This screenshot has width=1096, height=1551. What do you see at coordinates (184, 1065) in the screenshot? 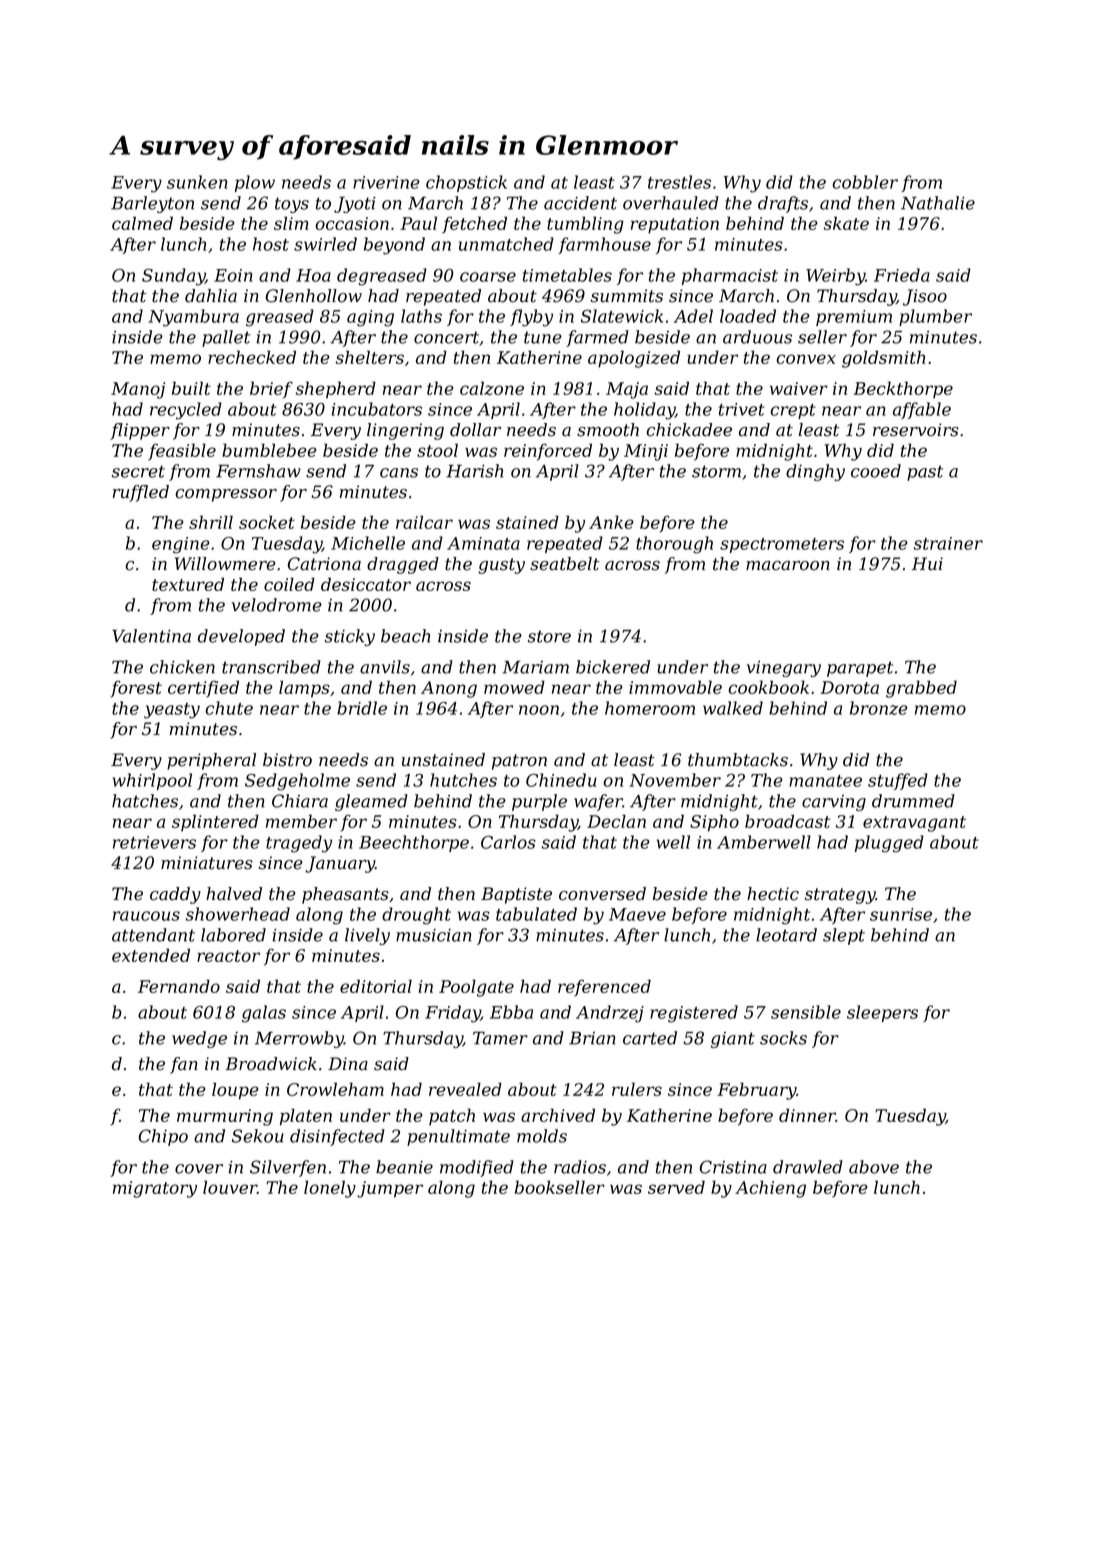
I see `fan` at bounding box center [184, 1065].
